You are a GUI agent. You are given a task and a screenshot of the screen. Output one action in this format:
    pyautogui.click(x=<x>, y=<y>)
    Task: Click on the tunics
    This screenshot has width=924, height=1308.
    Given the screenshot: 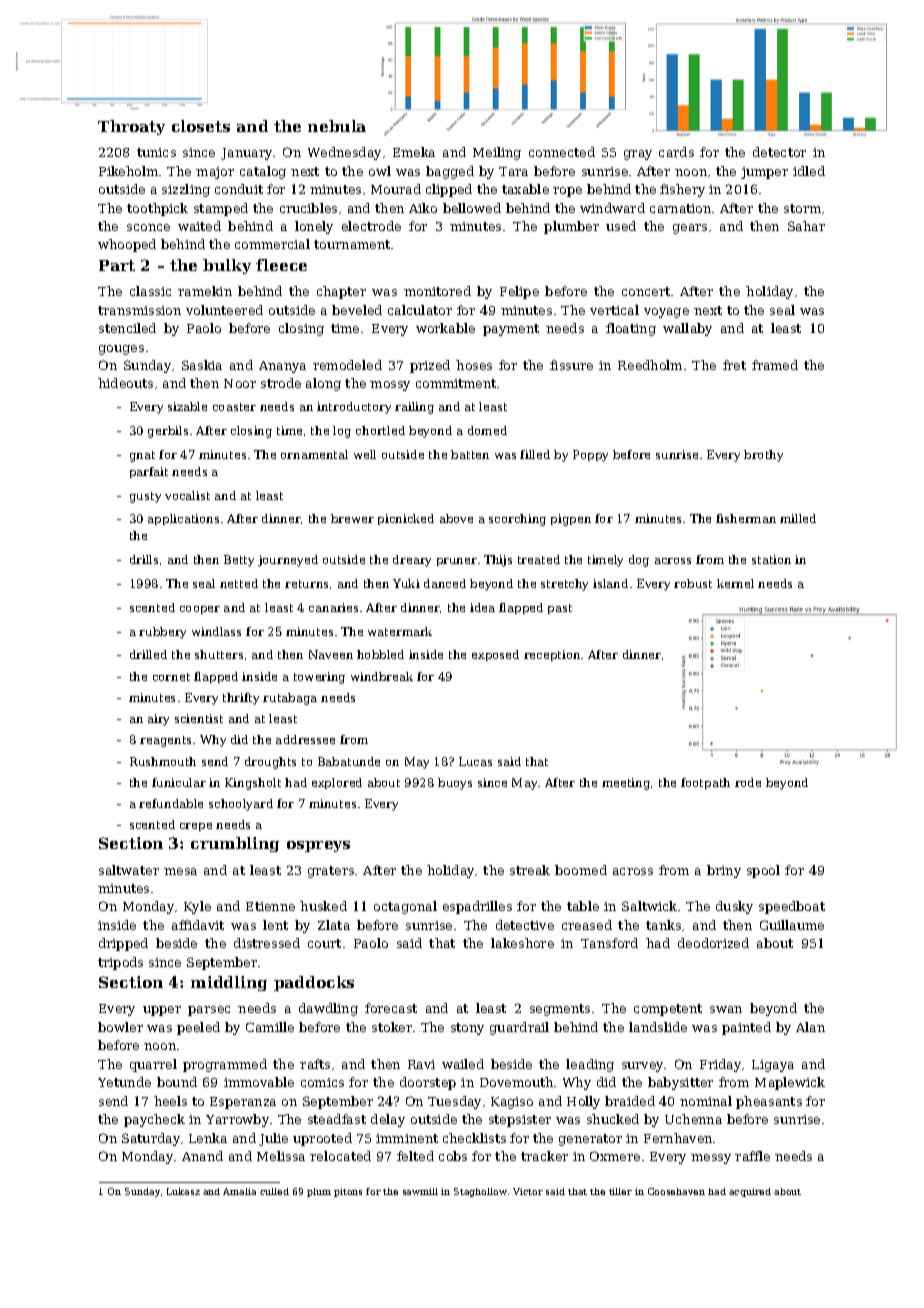 What is the action you would take?
    pyautogui.click(x=156, y=152)
